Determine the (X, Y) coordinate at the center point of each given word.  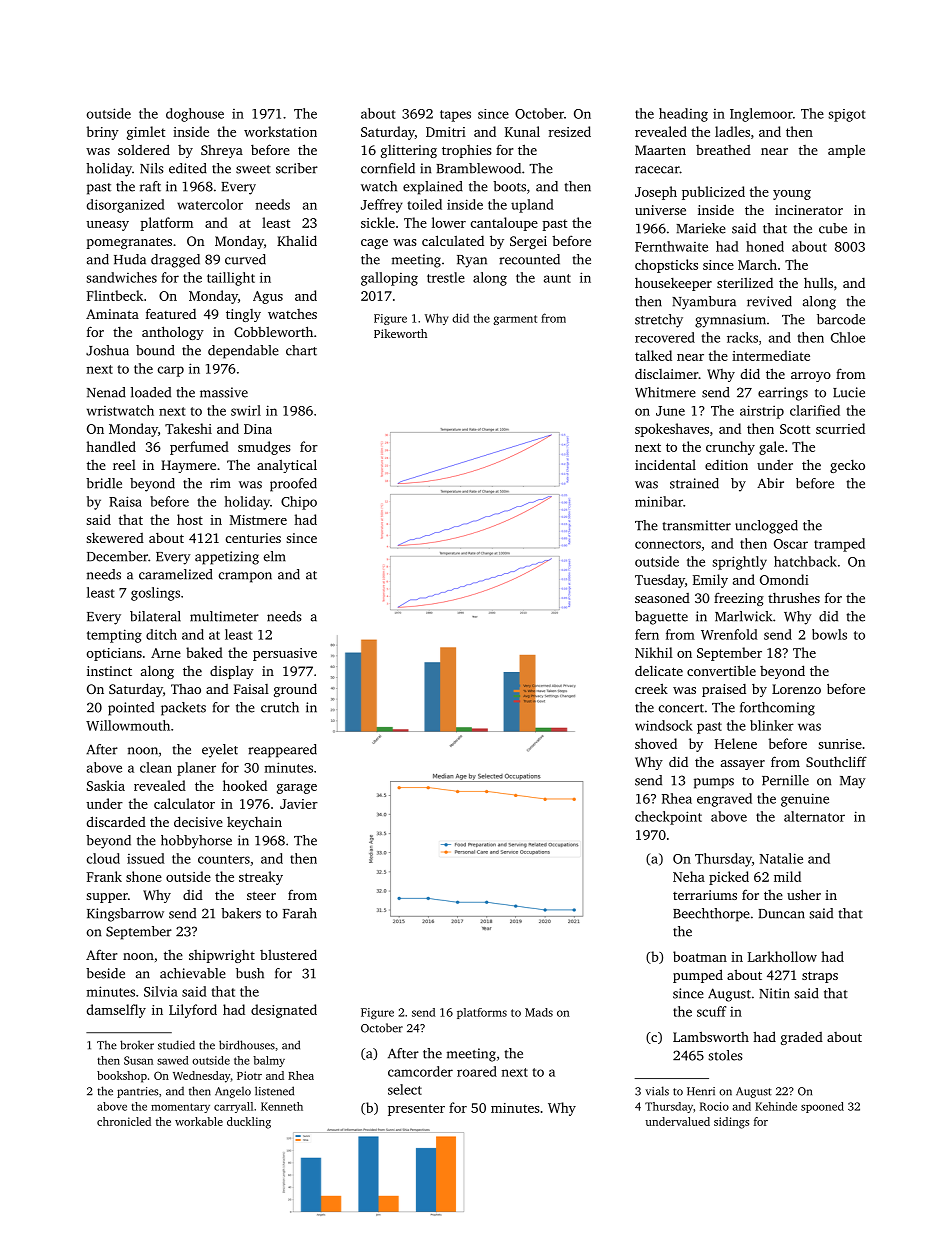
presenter (416, 1110)
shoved (656, 743)
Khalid (297, 240)
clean (156, 767)
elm (275, 556)
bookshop (122, 1077)
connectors (668, 544)
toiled (424, 204)
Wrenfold (729, 634)
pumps (714, 783)
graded (802, 1038)
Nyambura (704, 303)
